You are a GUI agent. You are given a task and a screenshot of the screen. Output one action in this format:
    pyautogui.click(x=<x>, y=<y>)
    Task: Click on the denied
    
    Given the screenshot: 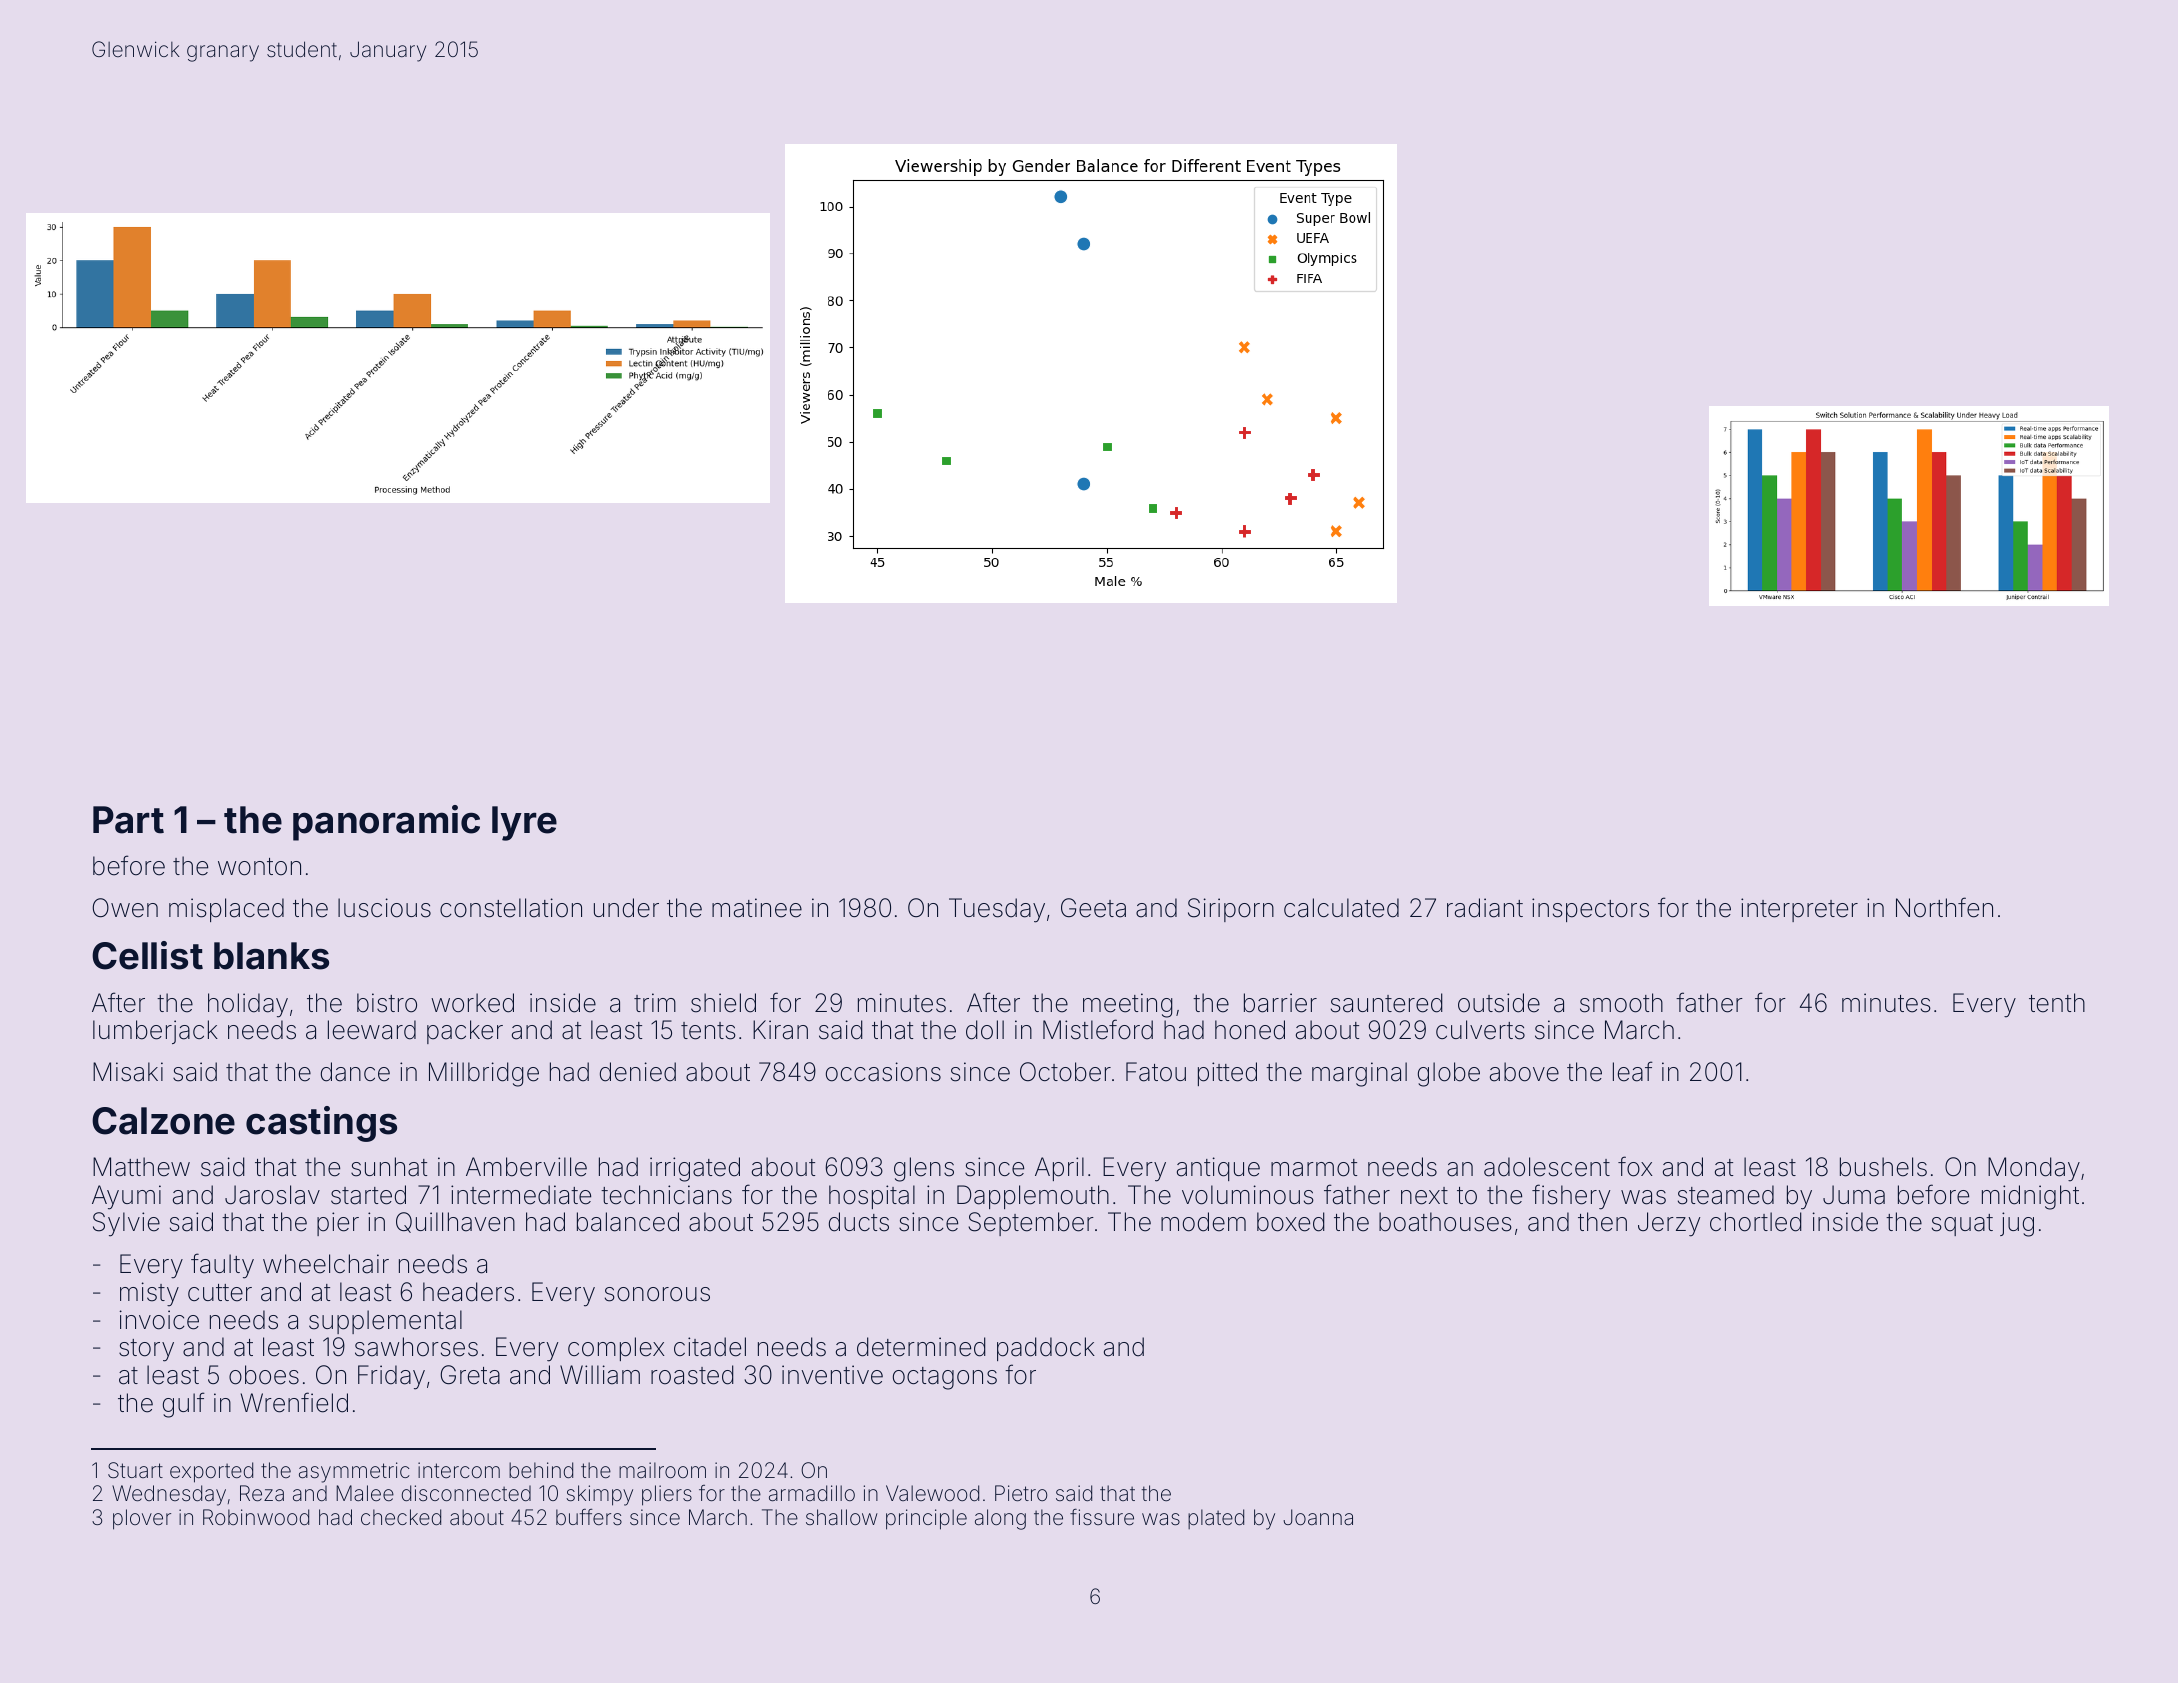 What is the action you would take?
    pyautogui.click(x=638, y=1072)
